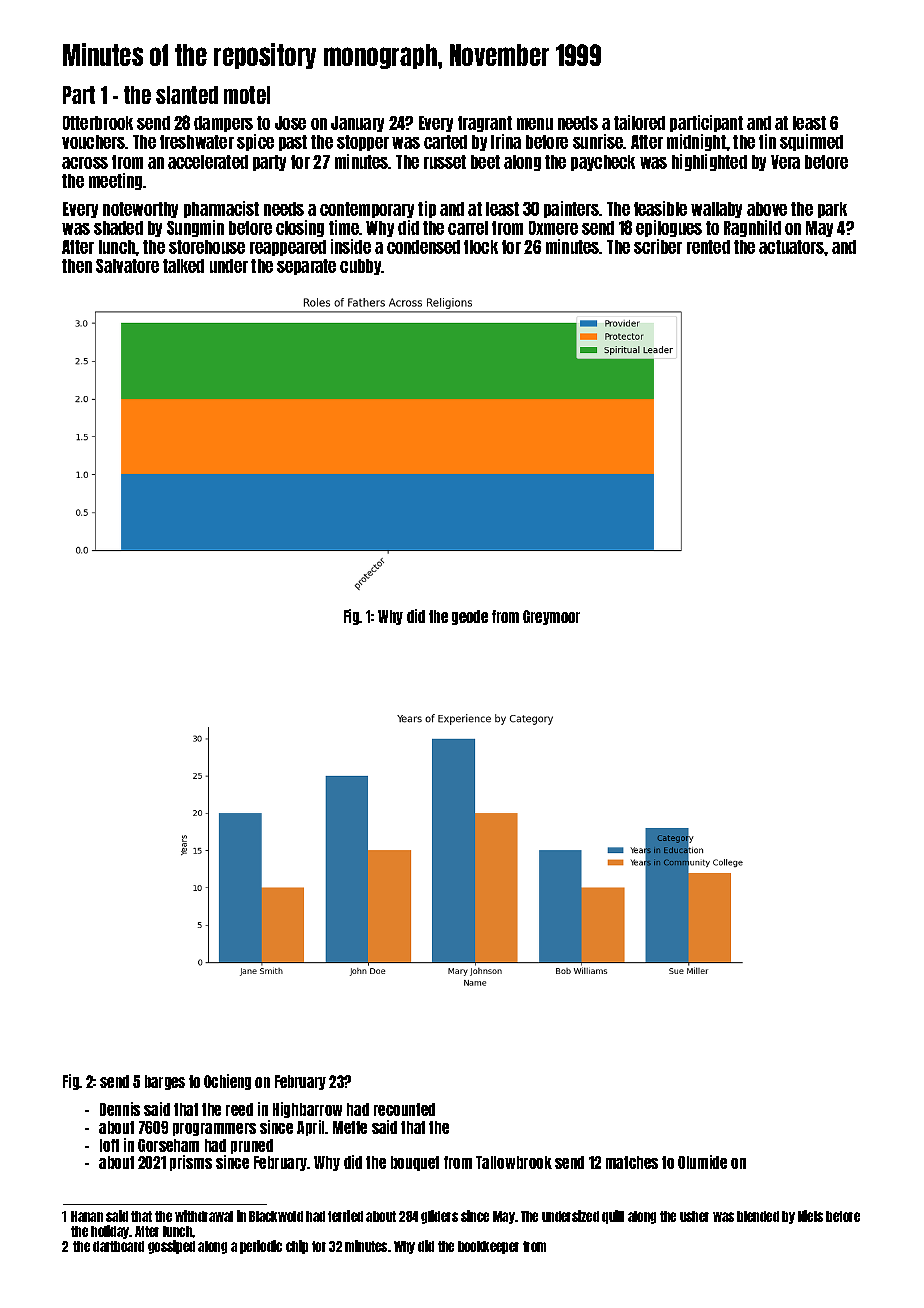 Image resolution: width=924 pixels, height=1308 pixels. I want to click on barges, so click(165, 1082).
